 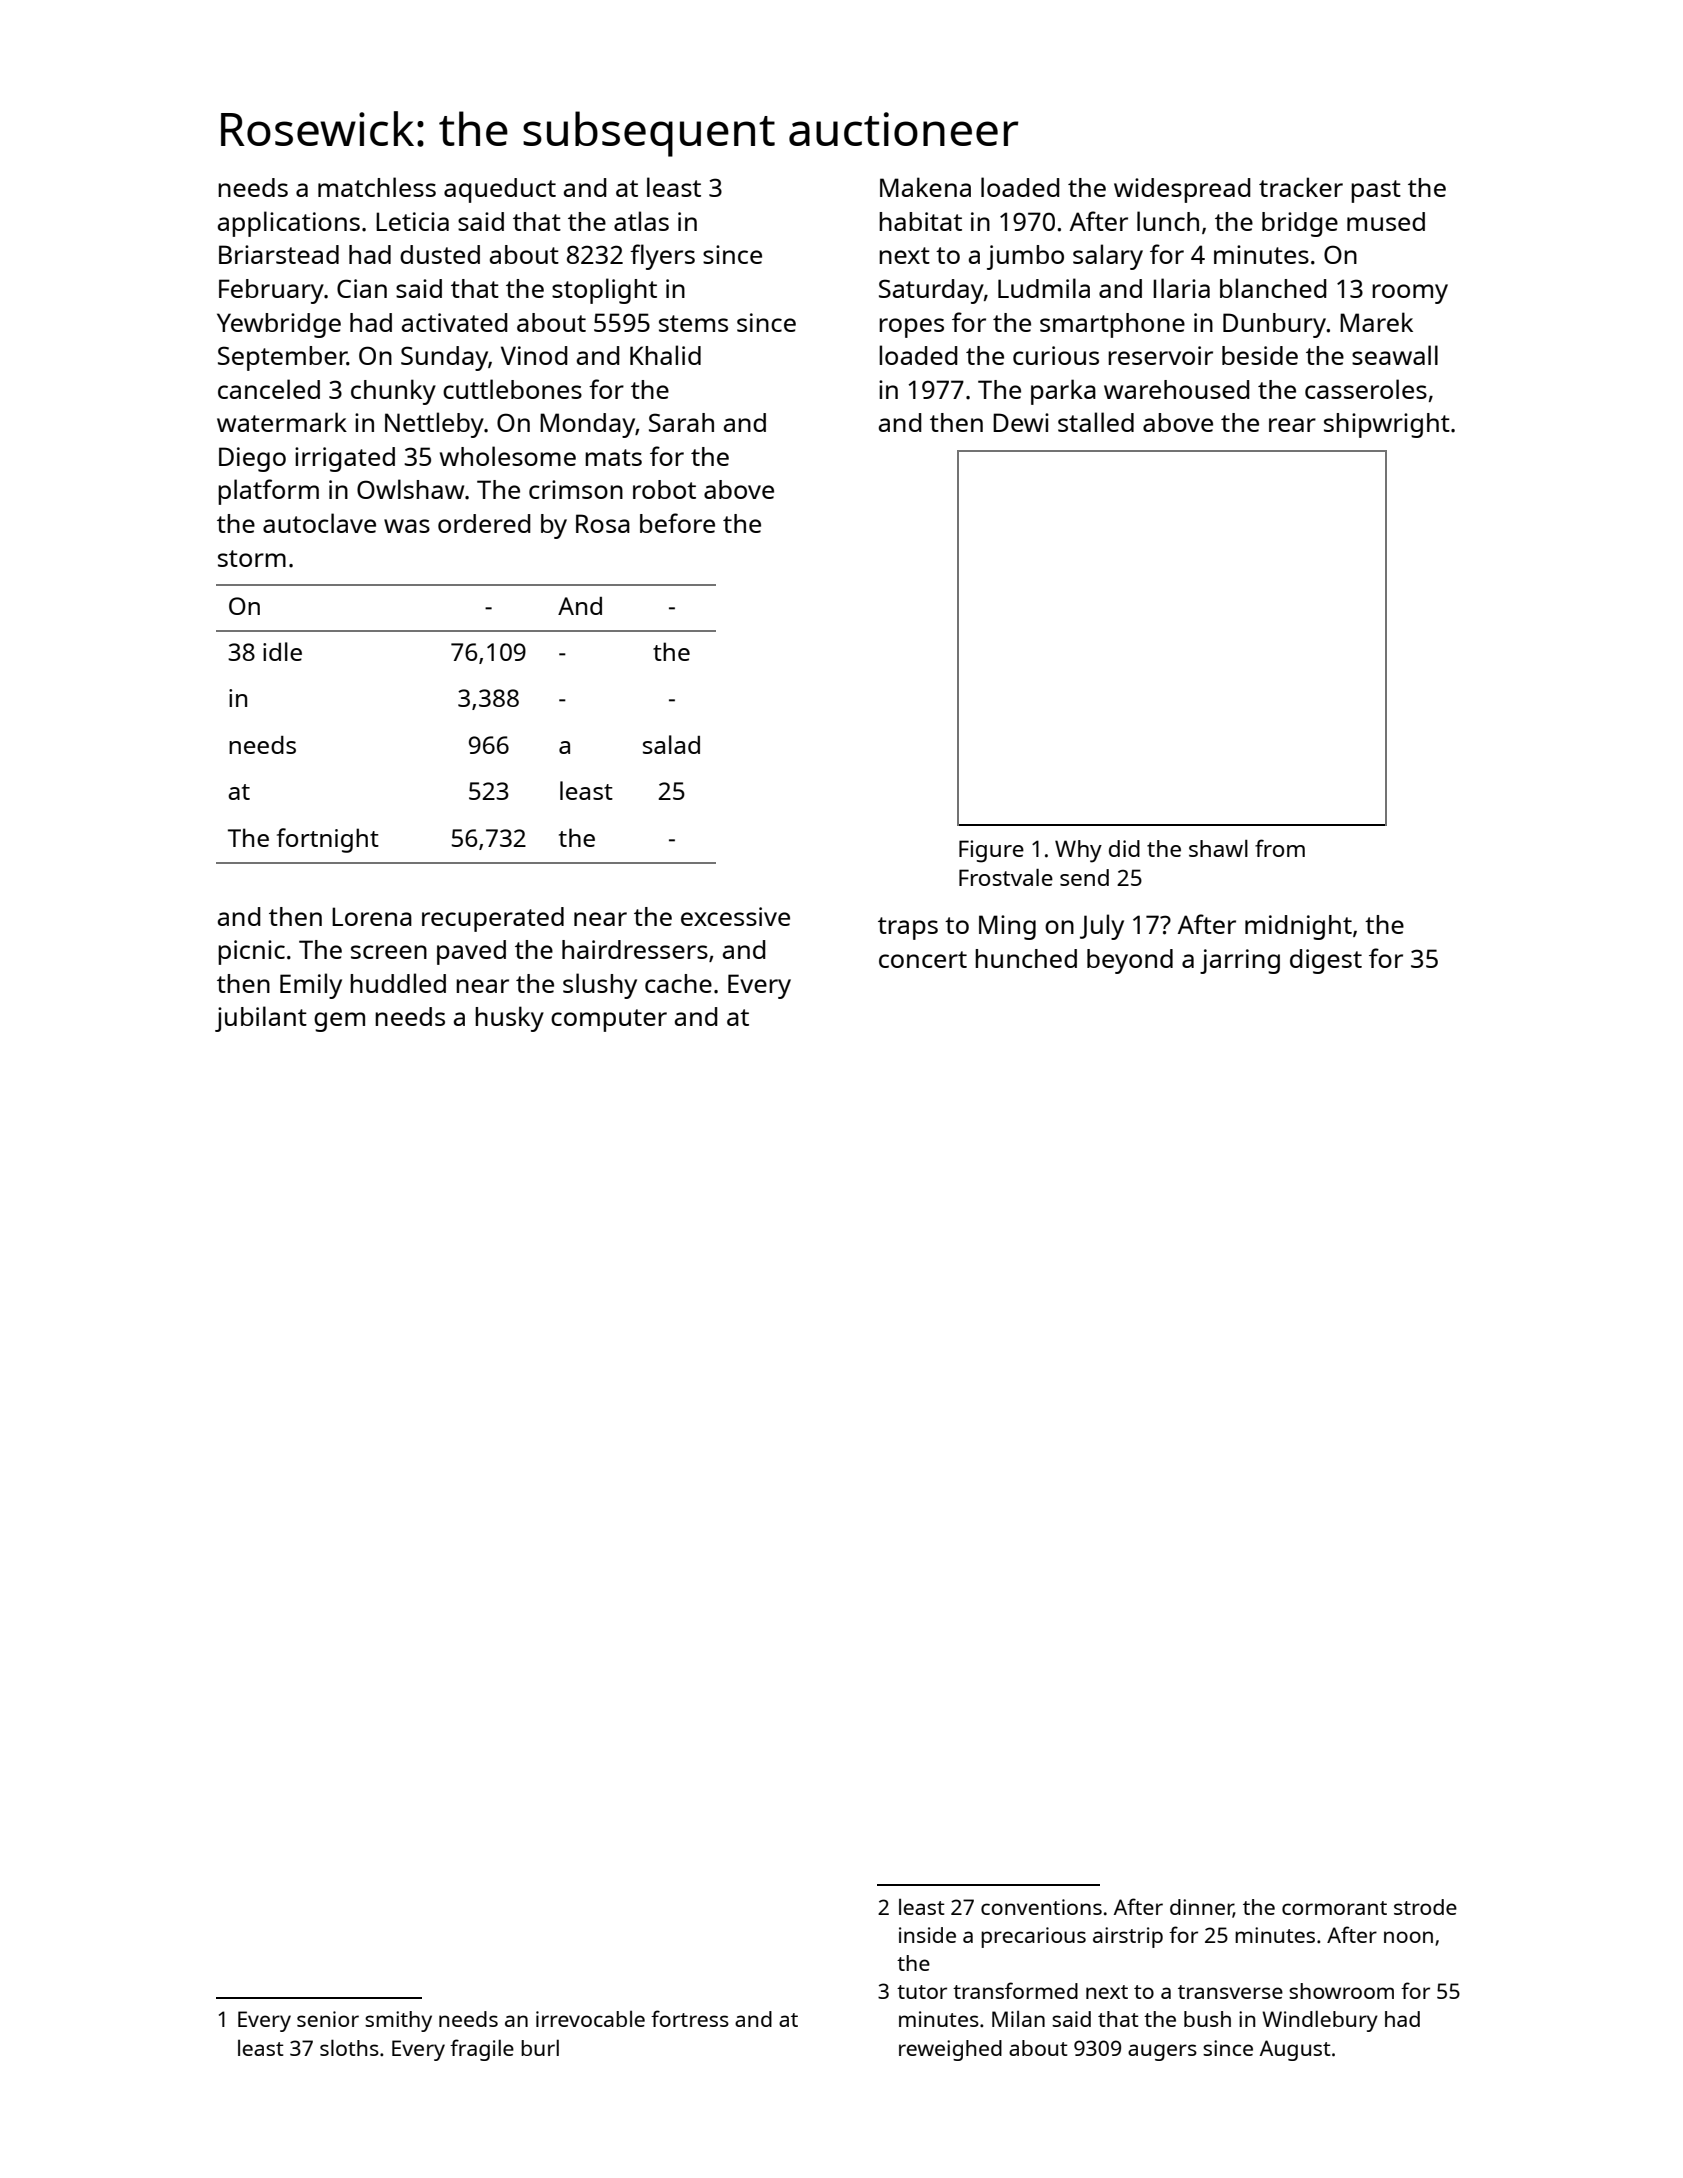 I want to click on computer, so click(x=609, y=1020).
